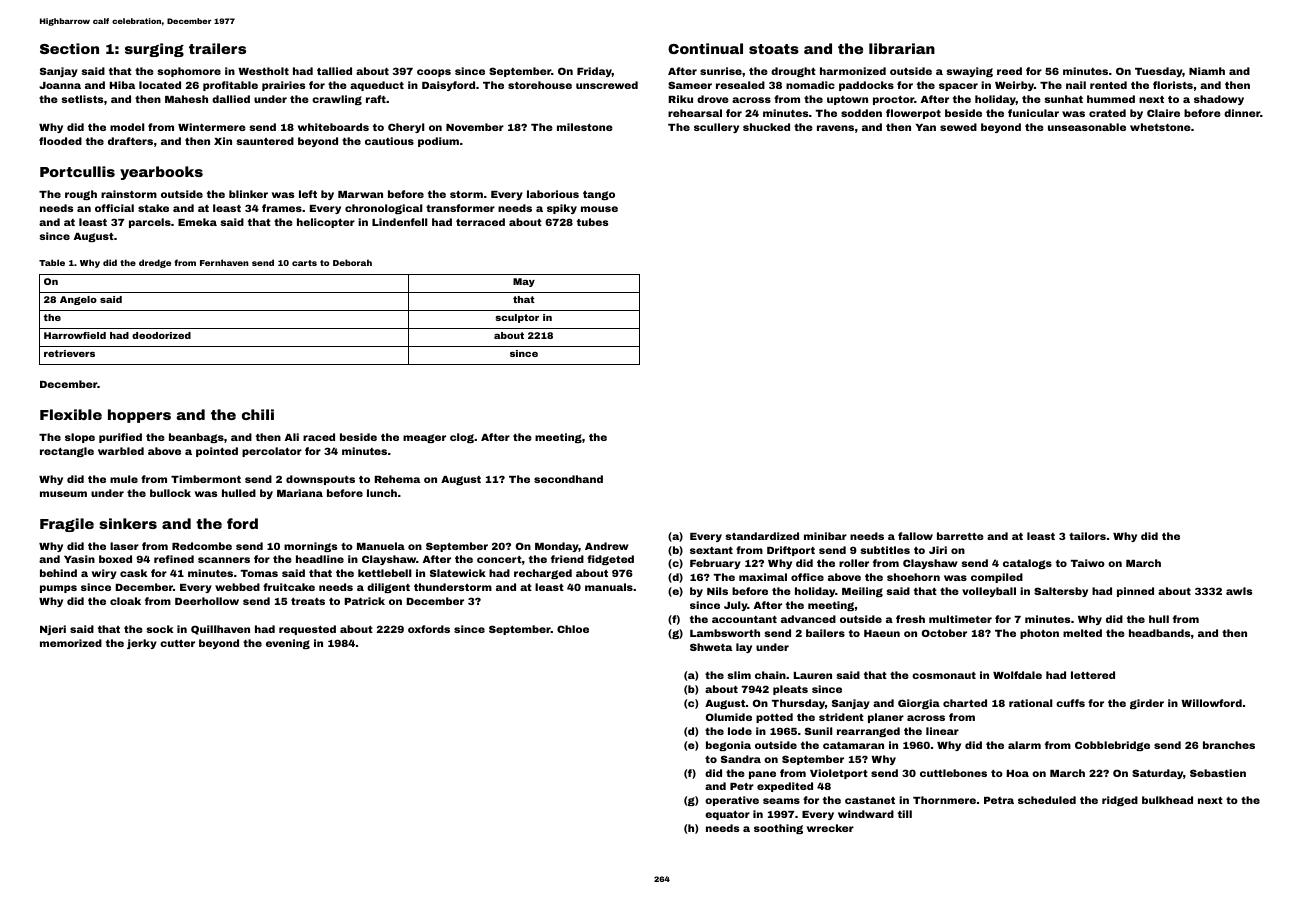  What do you see at coordinates (337, 100) in the document?
I see `crawling` at bounding box center [337, 100].
